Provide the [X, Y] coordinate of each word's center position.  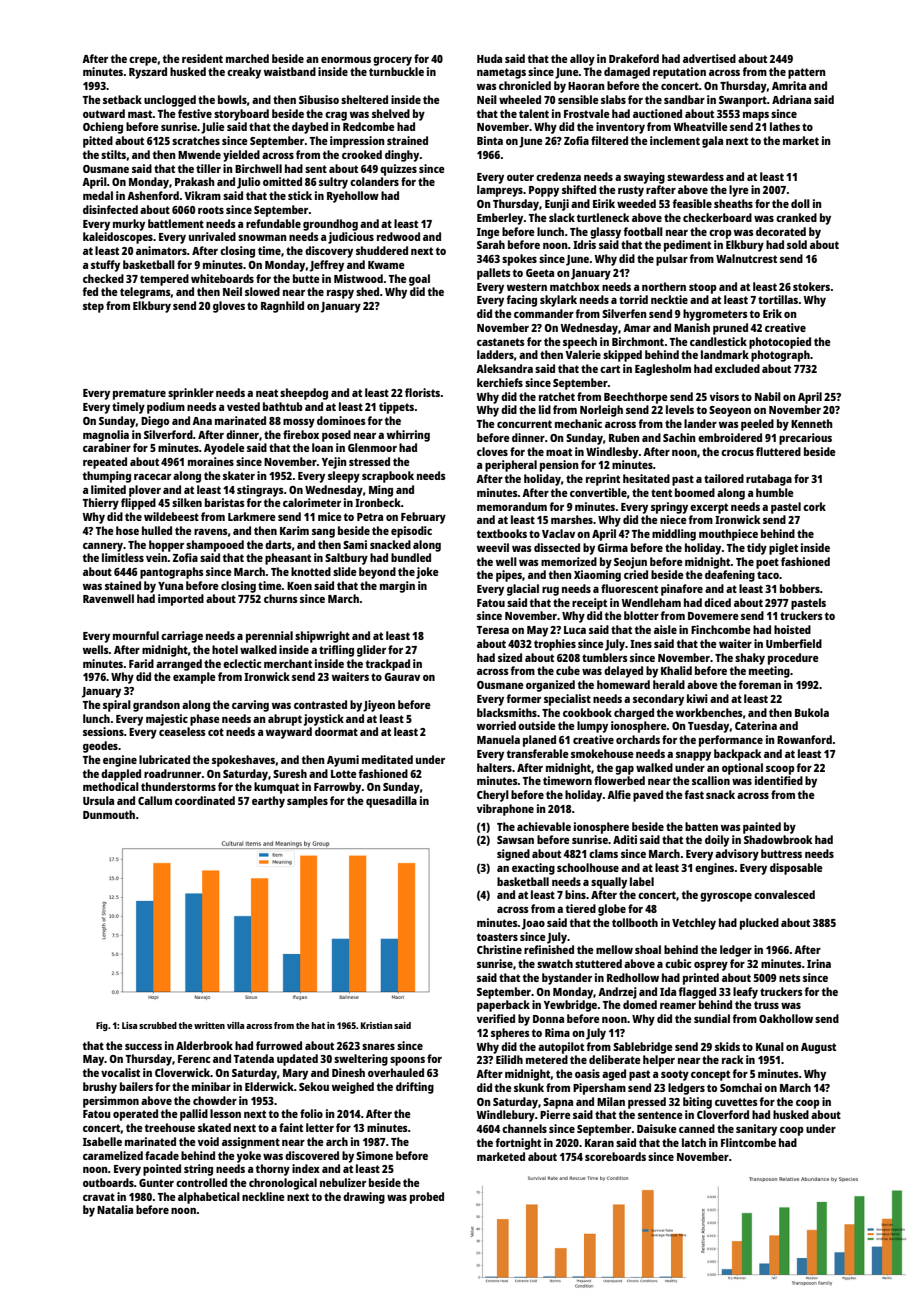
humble [775, 492]
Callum [155, 800]
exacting [533, 869]
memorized [569, 561]
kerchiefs [500, 382]
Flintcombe [748, 1142]
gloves [229, 307]
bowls [232, 99]
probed [427, 1198]
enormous [346, 60]
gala [712, 142]
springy [669, 508]
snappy [693, 756]
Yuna [170, 586]
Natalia [115, 1209]
